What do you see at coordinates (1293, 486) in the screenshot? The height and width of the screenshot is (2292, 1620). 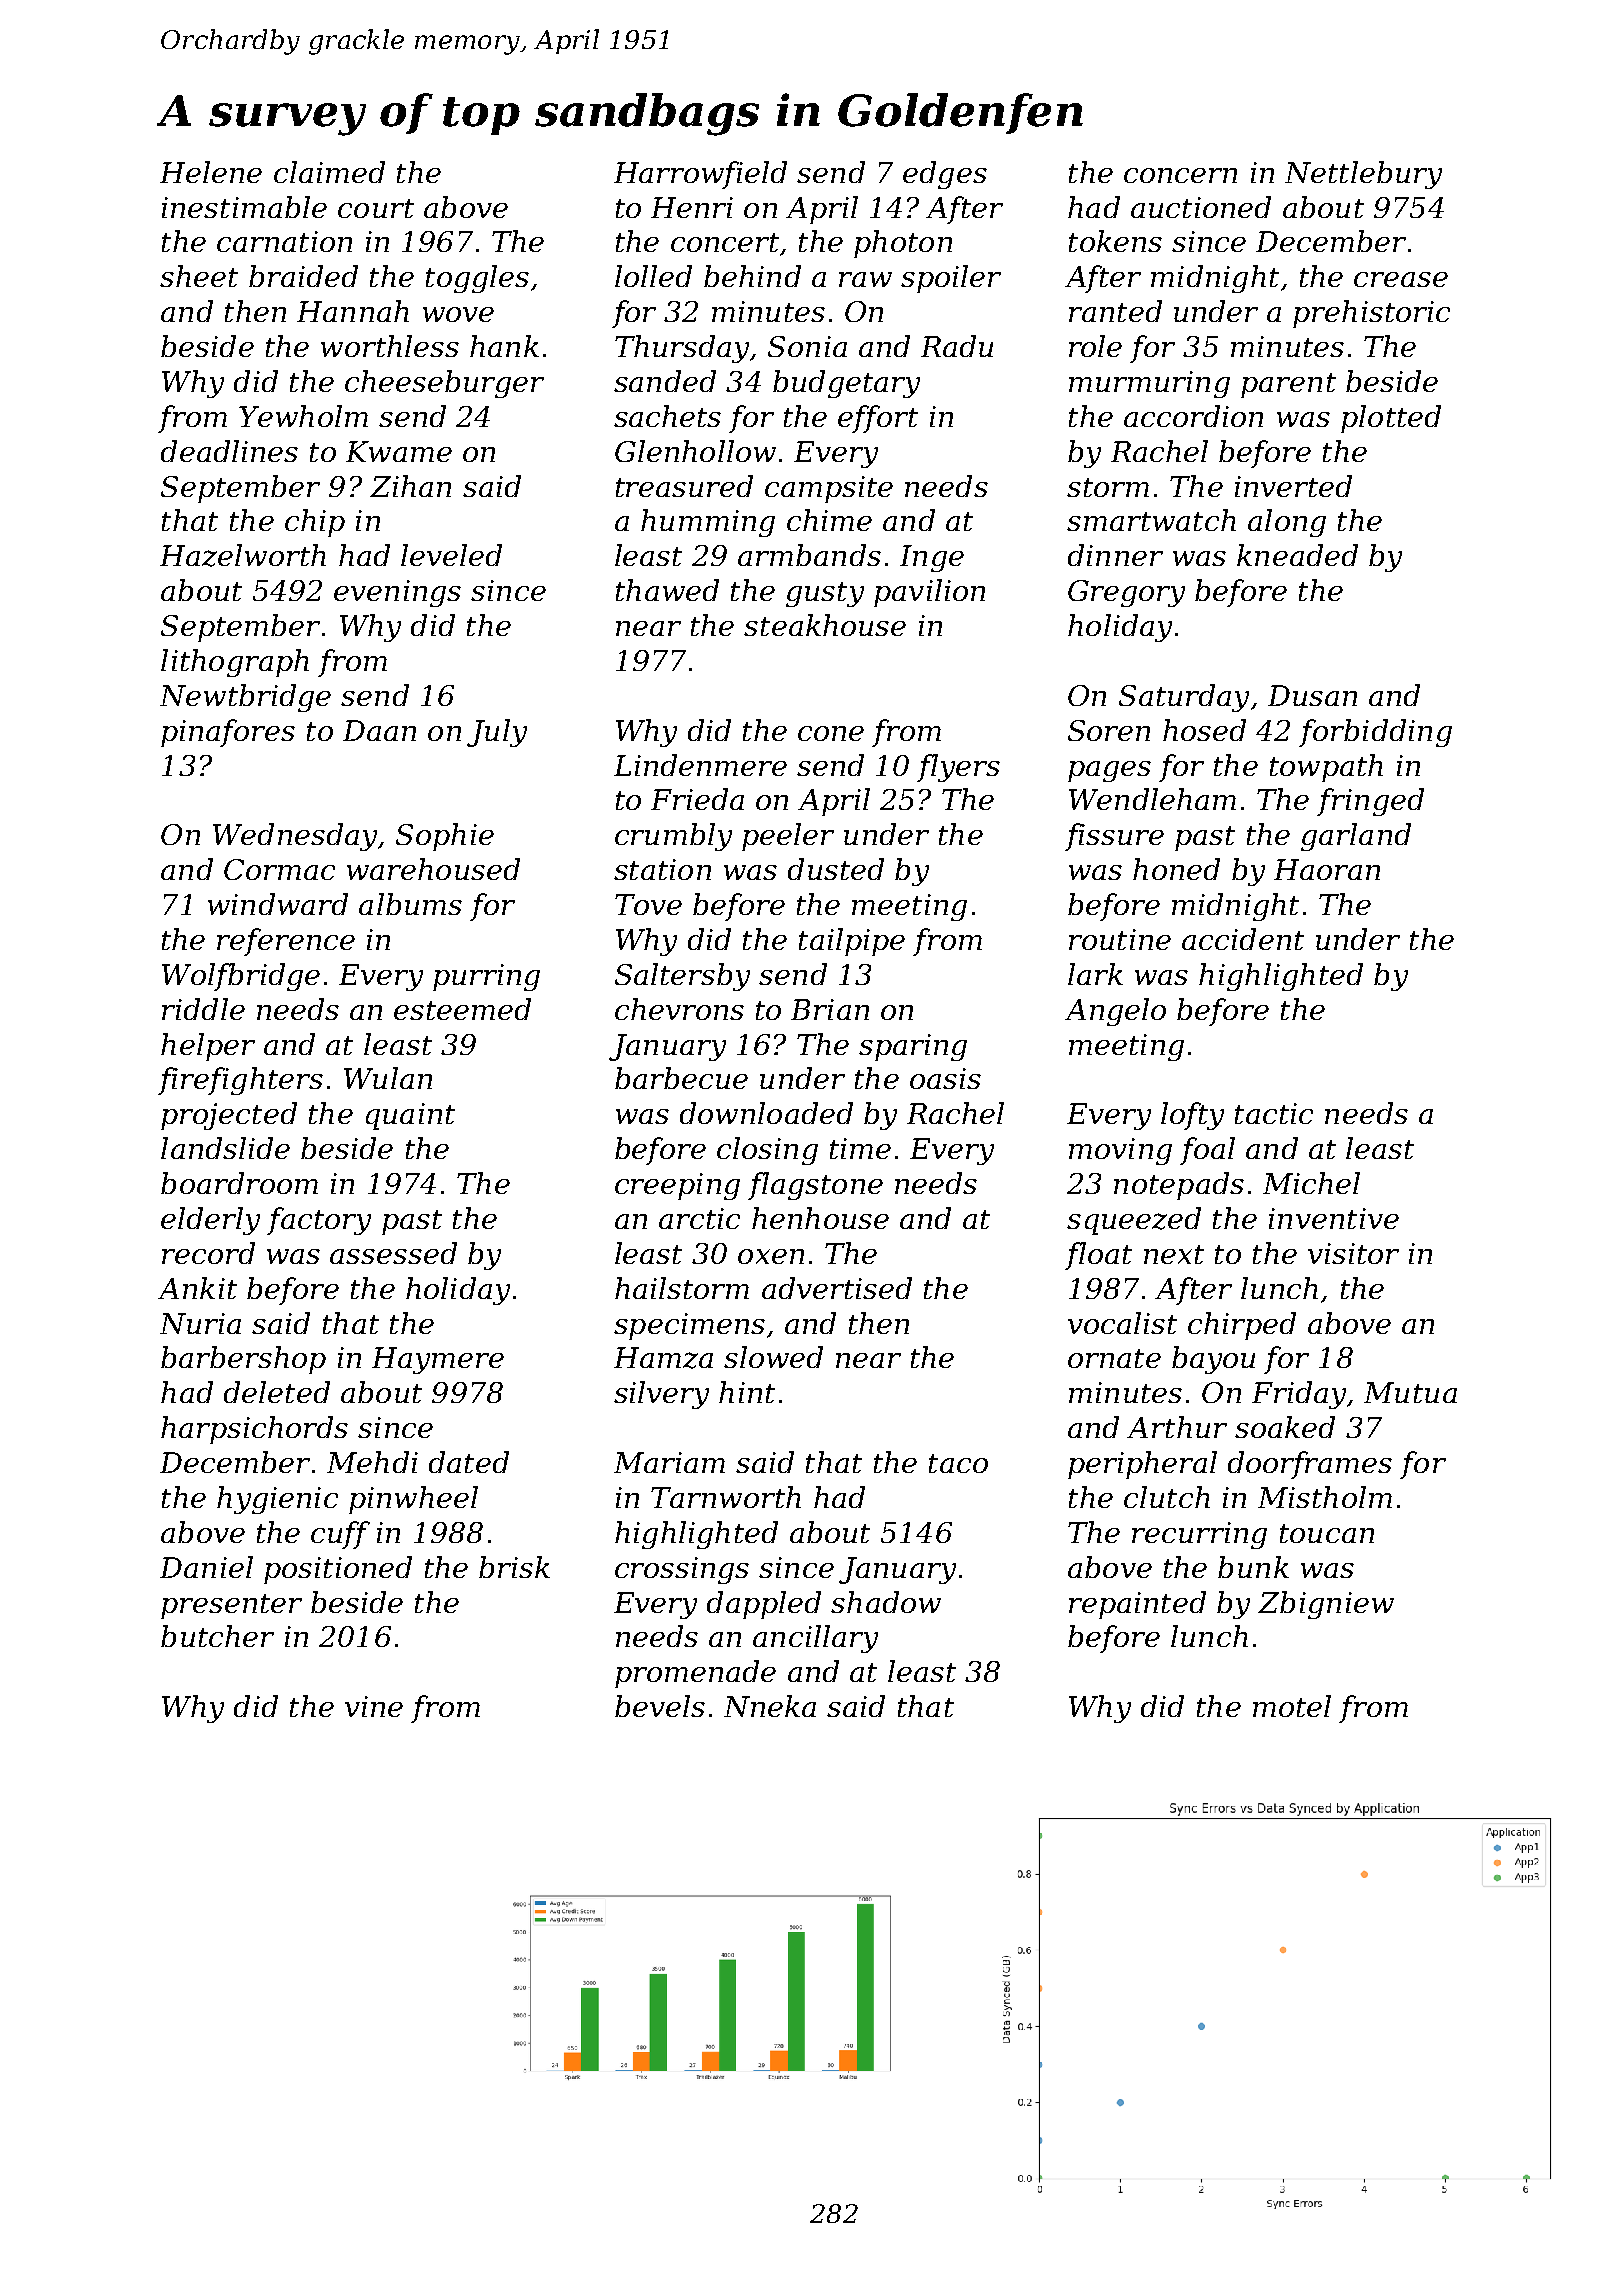 I see `inverted` at bounding box center [1293, 486].
